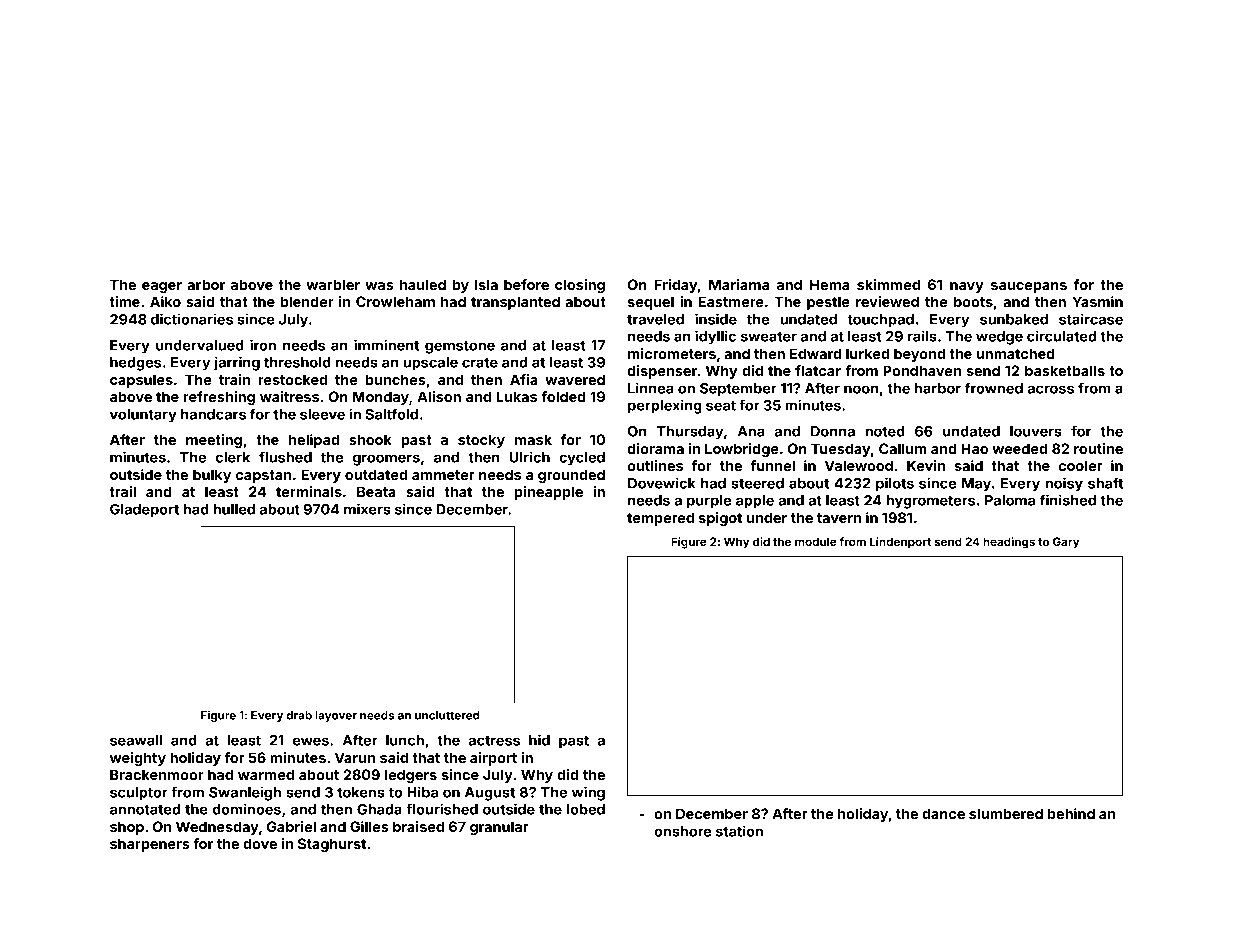 This document has height=952, width=1233. I want to click on station, so click(739, 831).
